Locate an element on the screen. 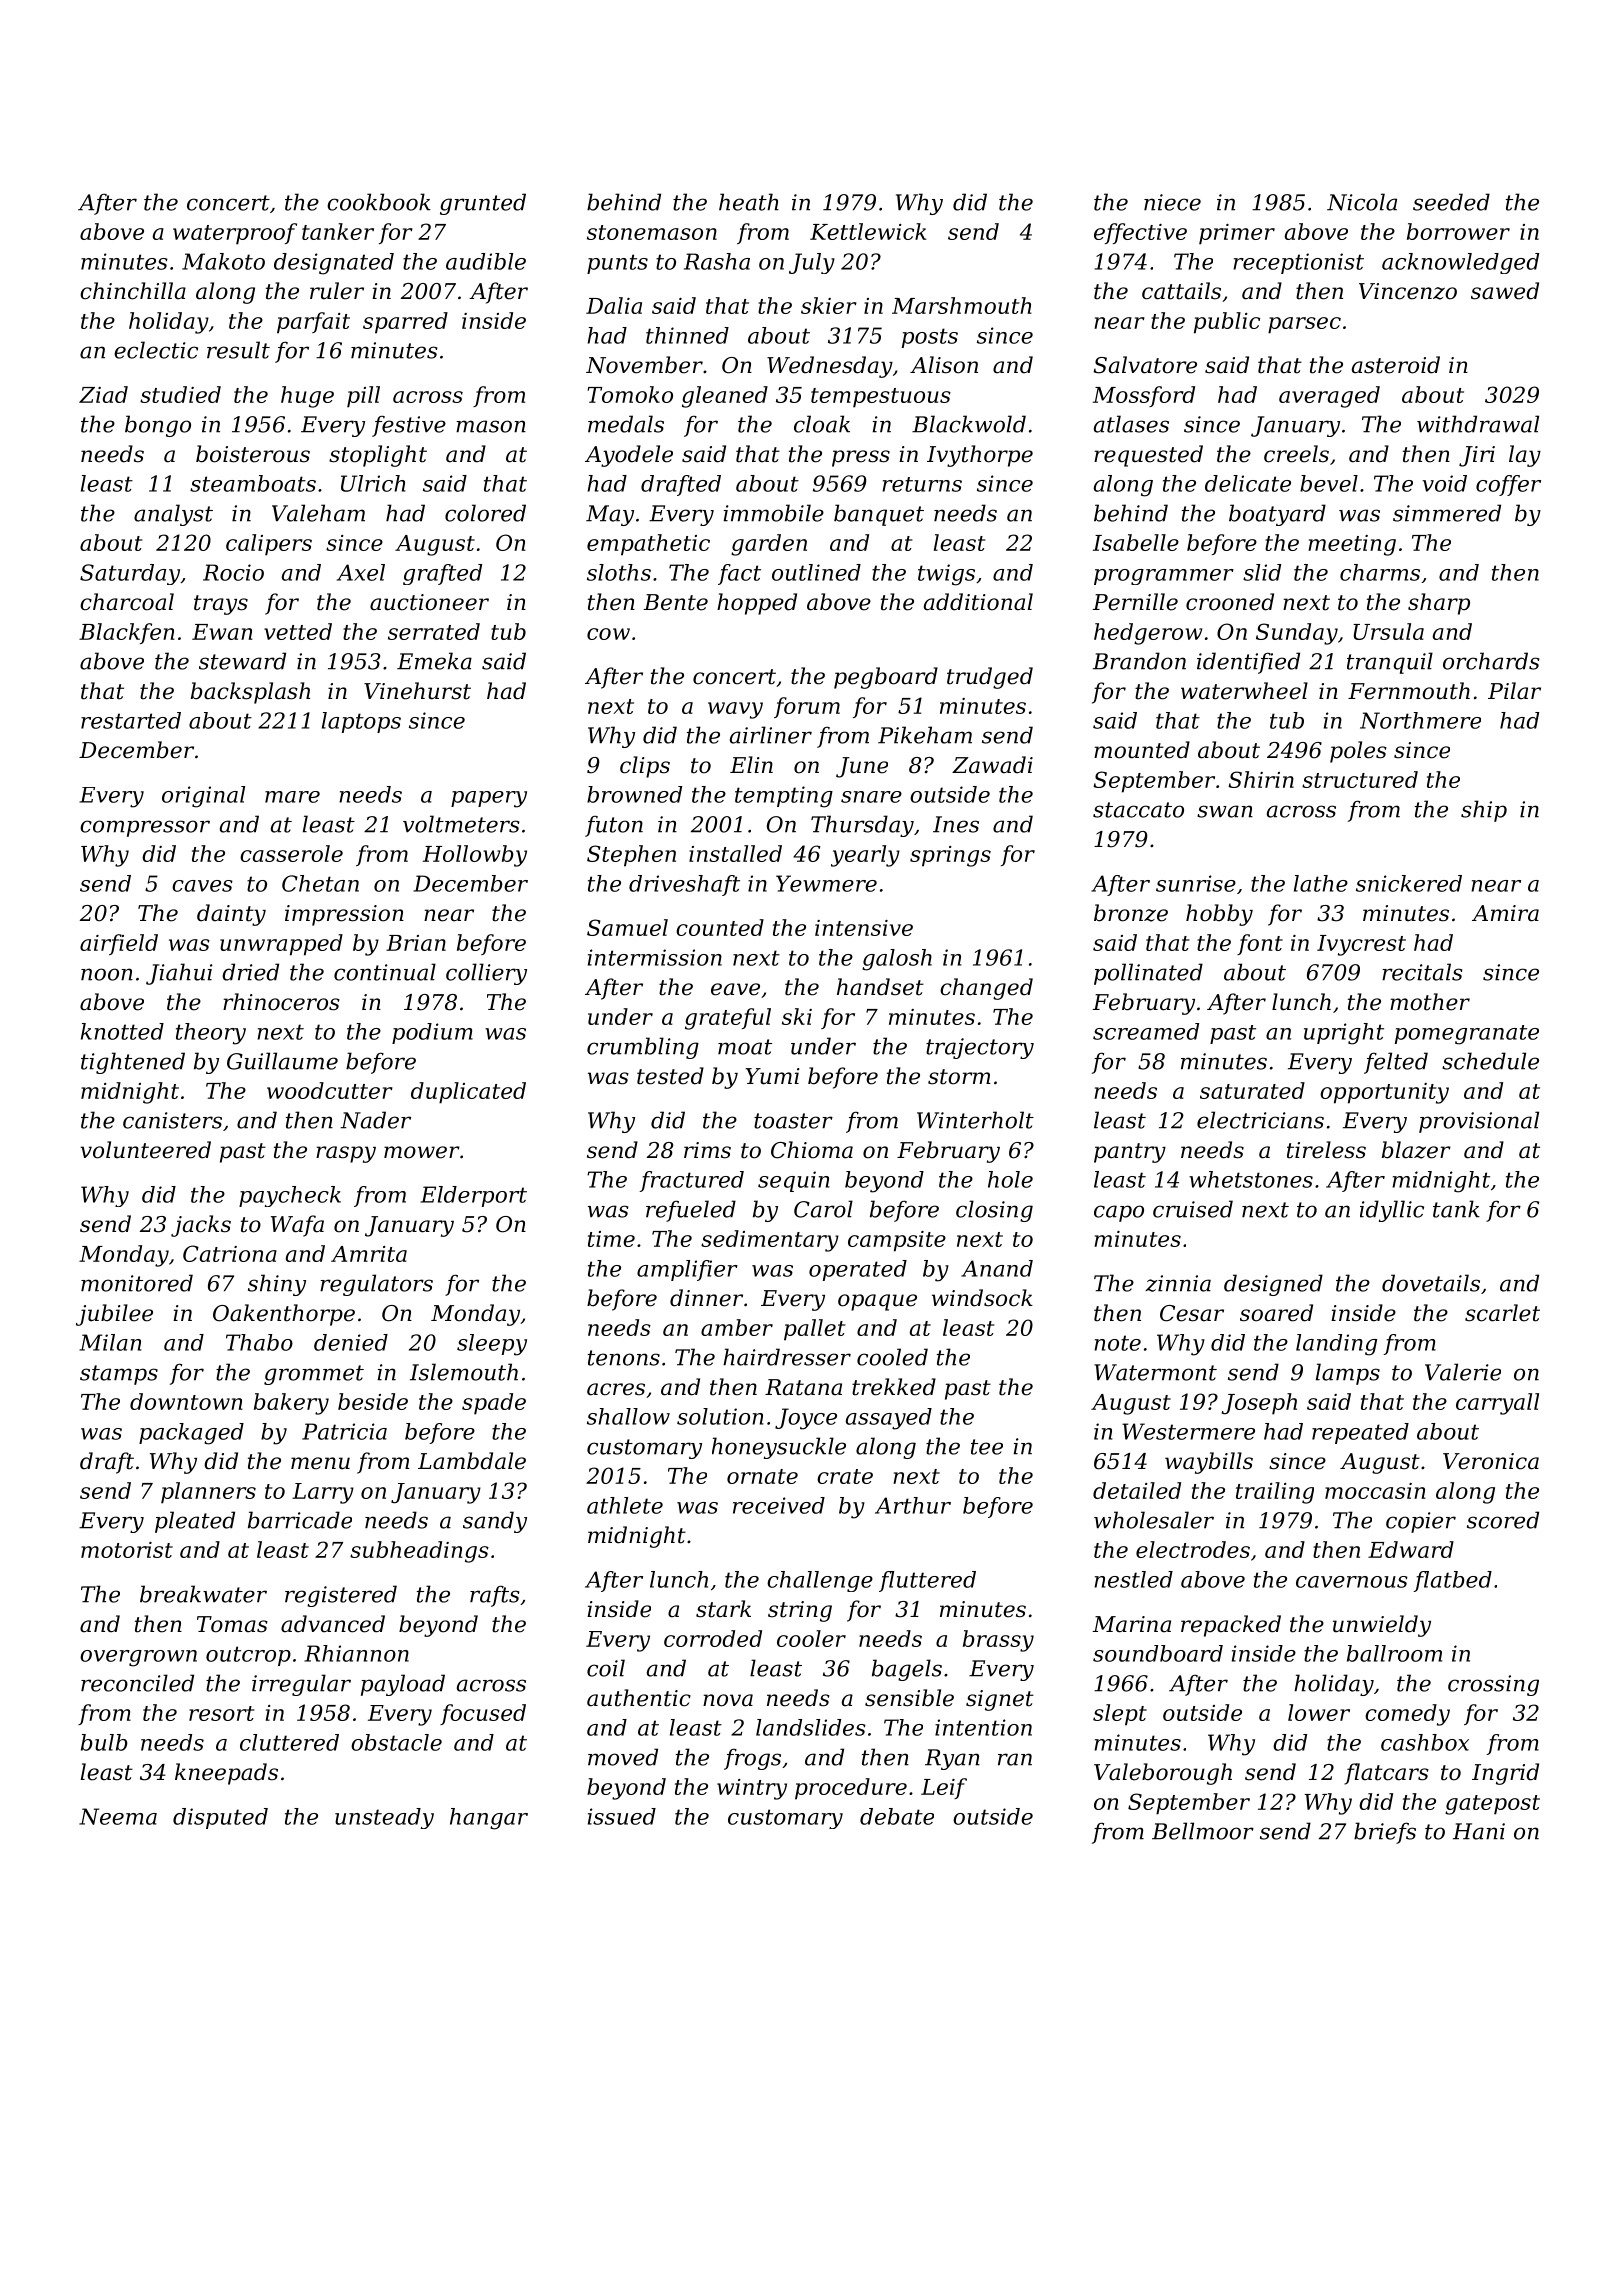 Image resolution: width=1620 pixels, height=2292 pixels. fact is located at coordinates (739, 574).
